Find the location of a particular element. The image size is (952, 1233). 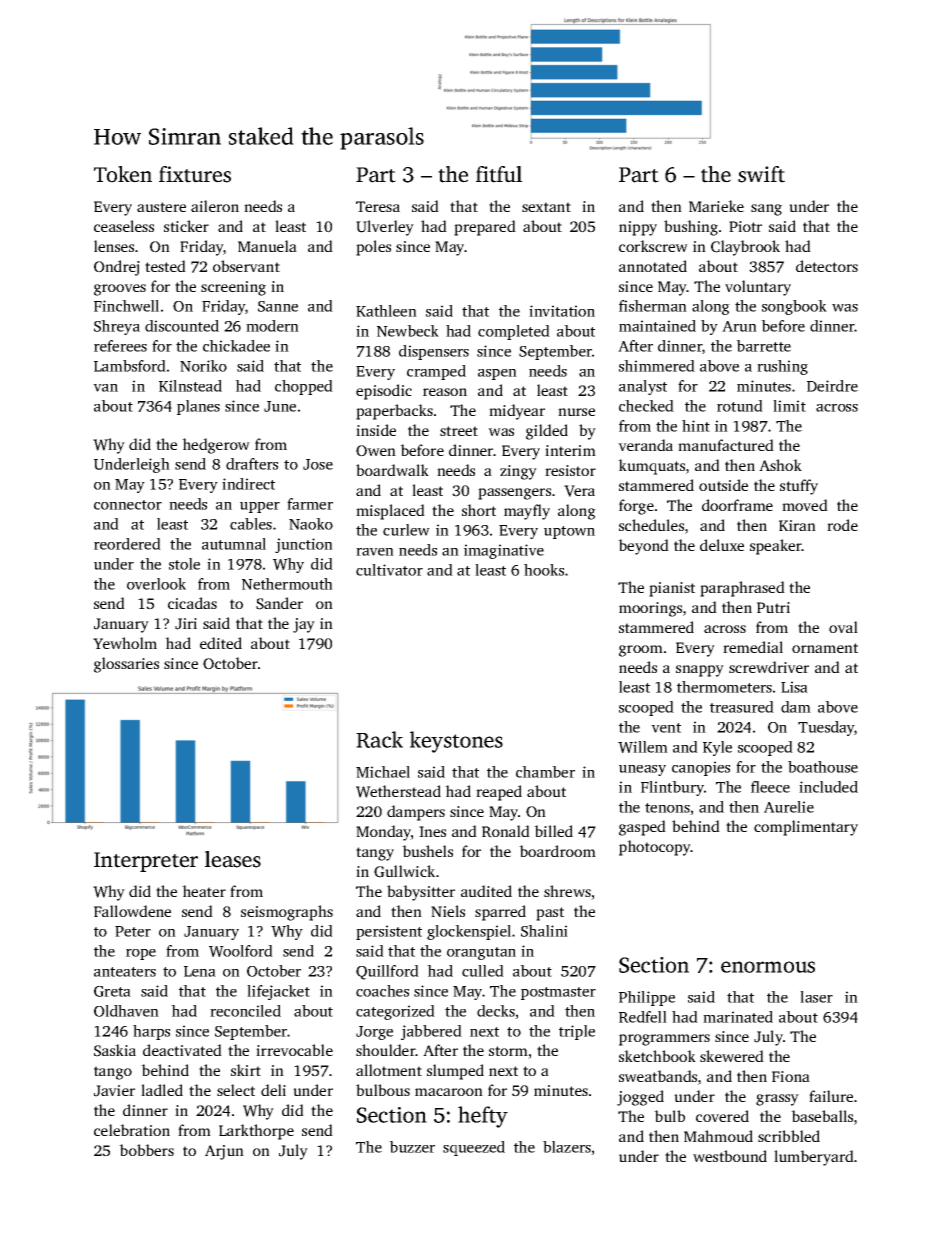

chamber is located at coordinates (545, 772).
